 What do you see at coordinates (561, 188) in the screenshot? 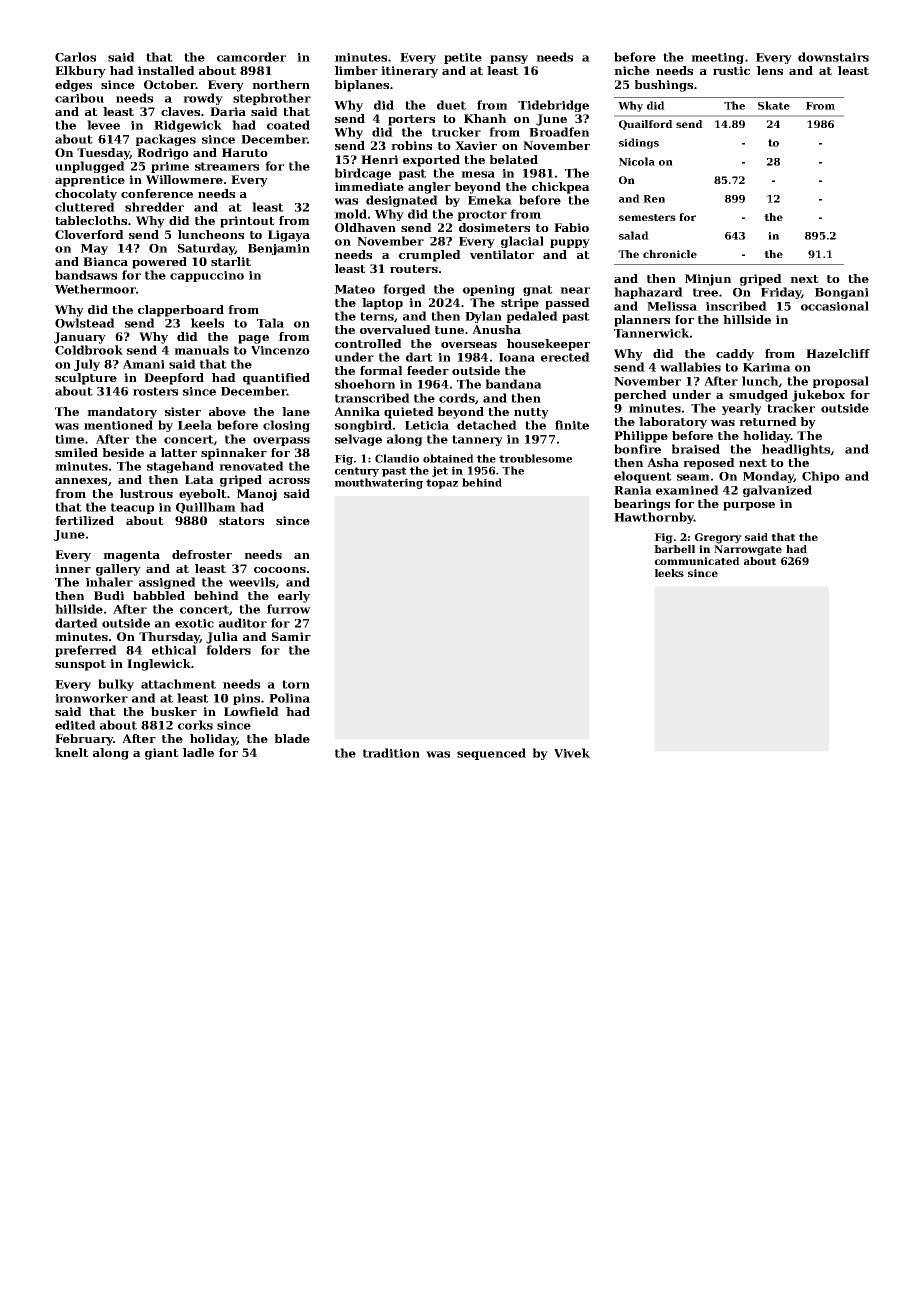
I see `chickpea` at bounding box center [561, 188].
